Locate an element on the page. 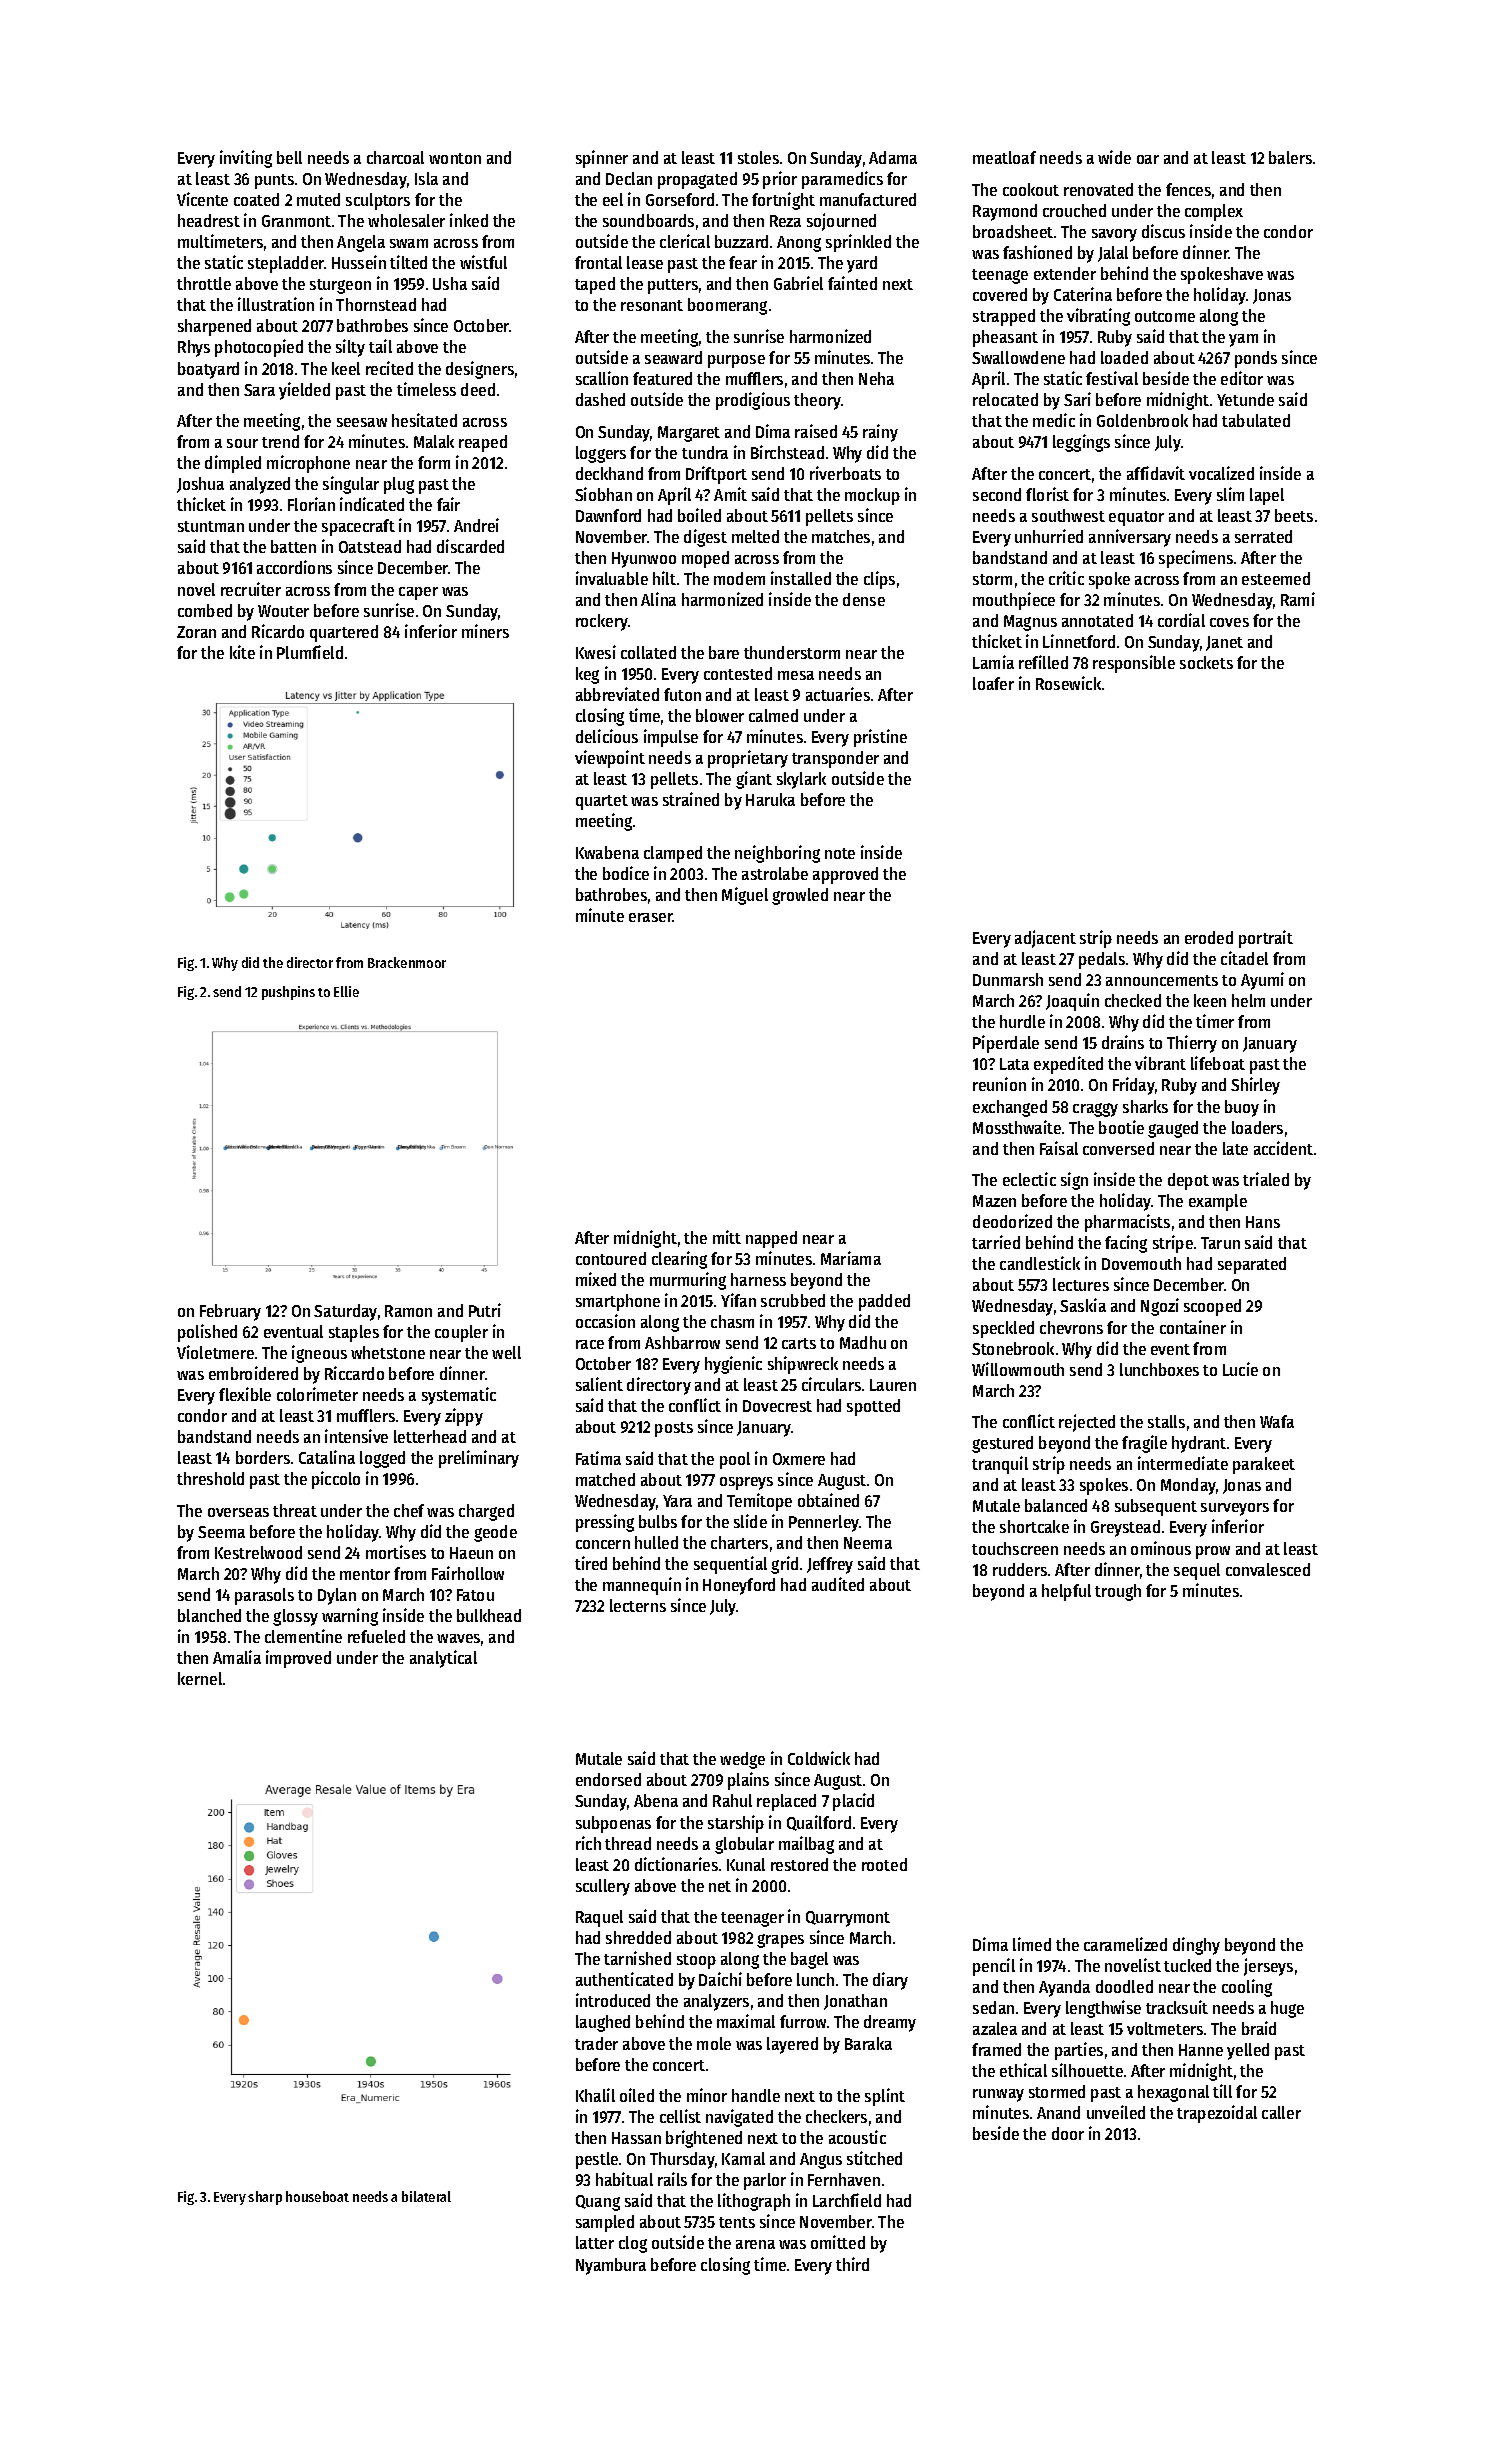 Image resolution: width=1496 pixels, height=2464 pixels. improved is located at coordinates (298, 1659).
